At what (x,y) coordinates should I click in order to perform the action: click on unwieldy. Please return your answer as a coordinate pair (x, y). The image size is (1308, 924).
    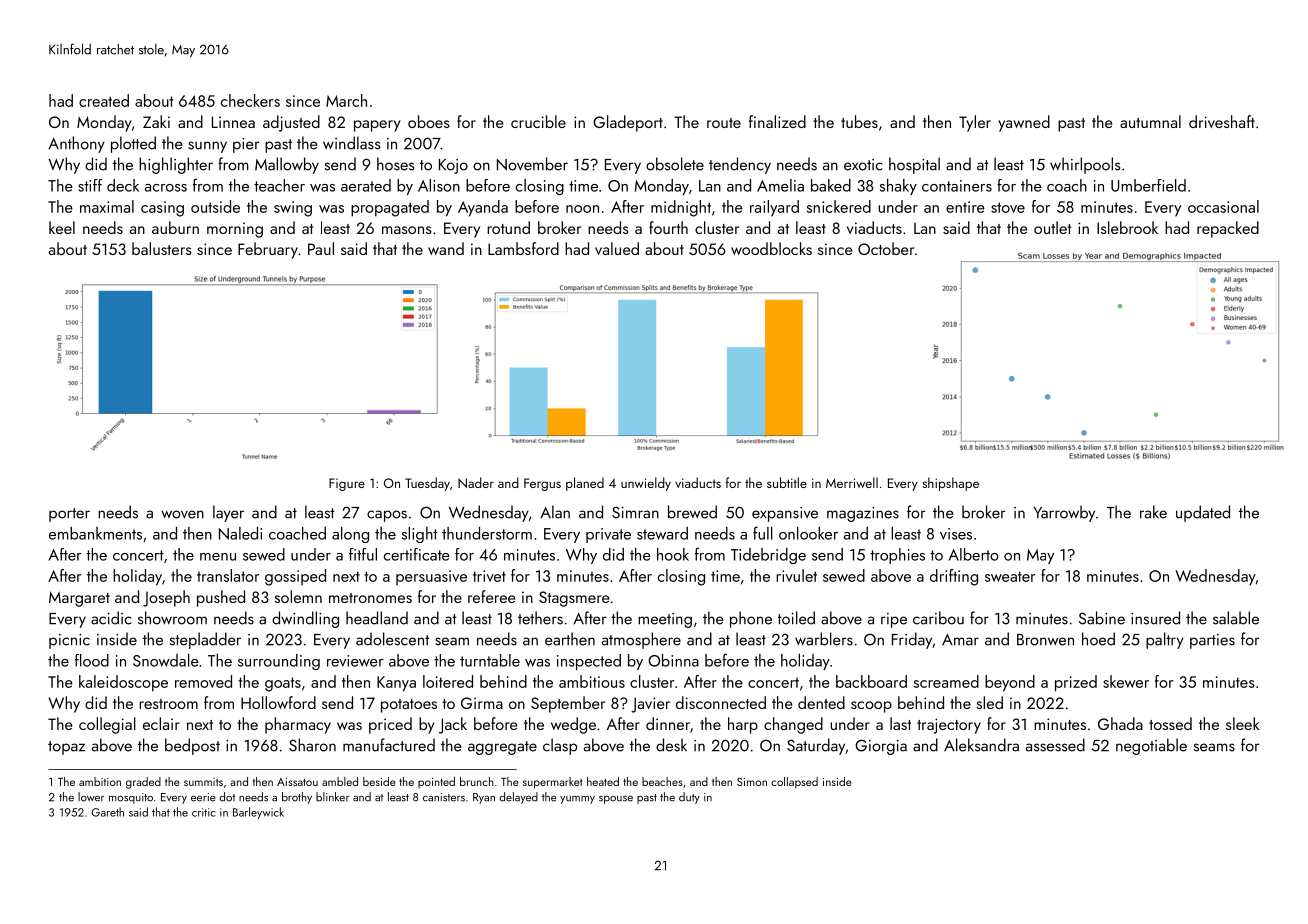
    Looking at the image, I should click on (646, 484).
